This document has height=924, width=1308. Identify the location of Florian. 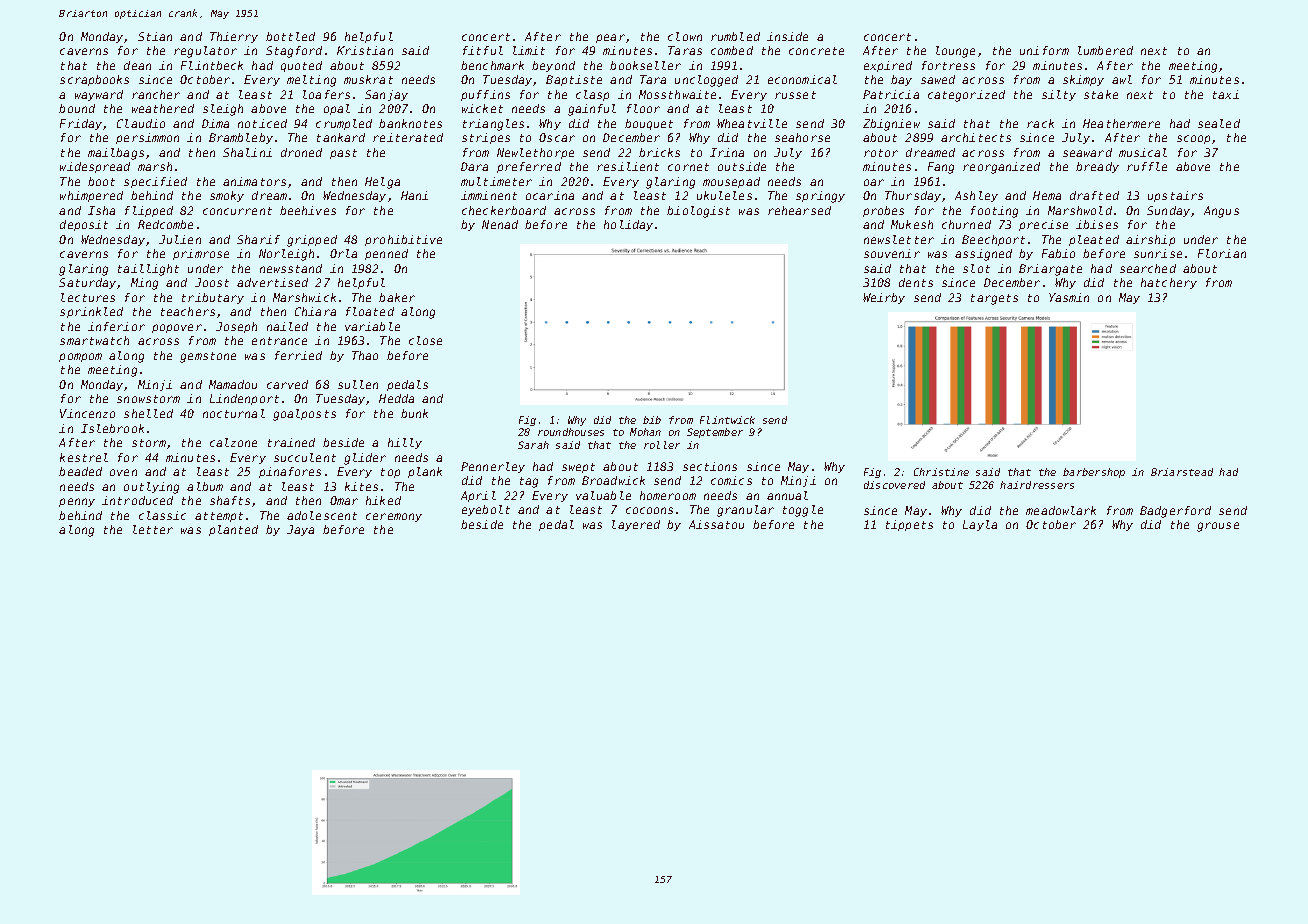
(1222, 253).
